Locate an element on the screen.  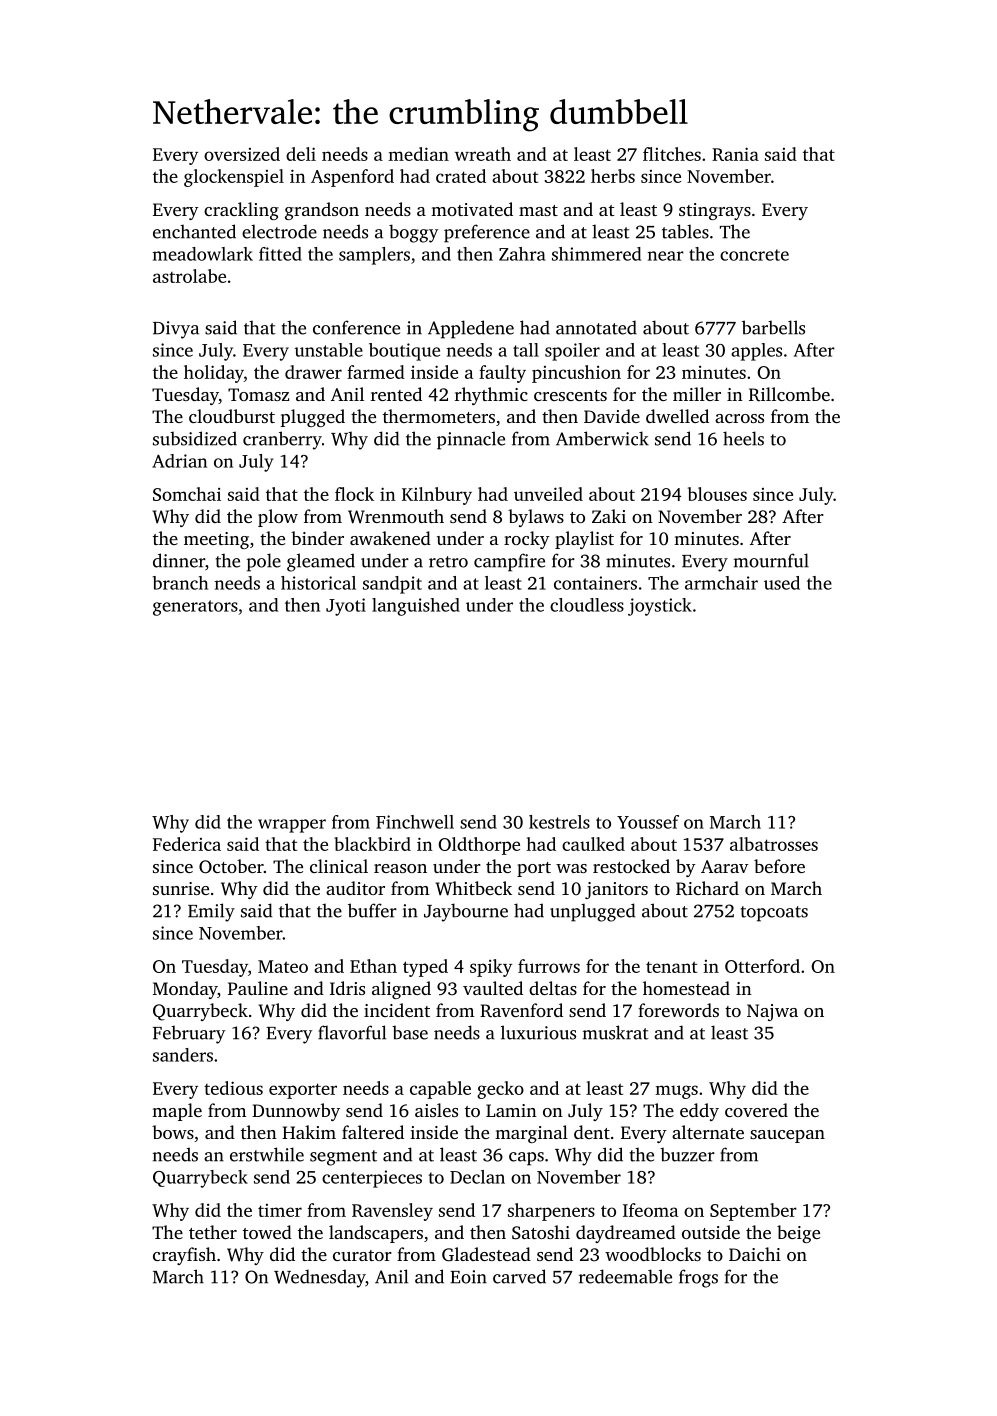
cloudless is located at coordinates (587, 605).
